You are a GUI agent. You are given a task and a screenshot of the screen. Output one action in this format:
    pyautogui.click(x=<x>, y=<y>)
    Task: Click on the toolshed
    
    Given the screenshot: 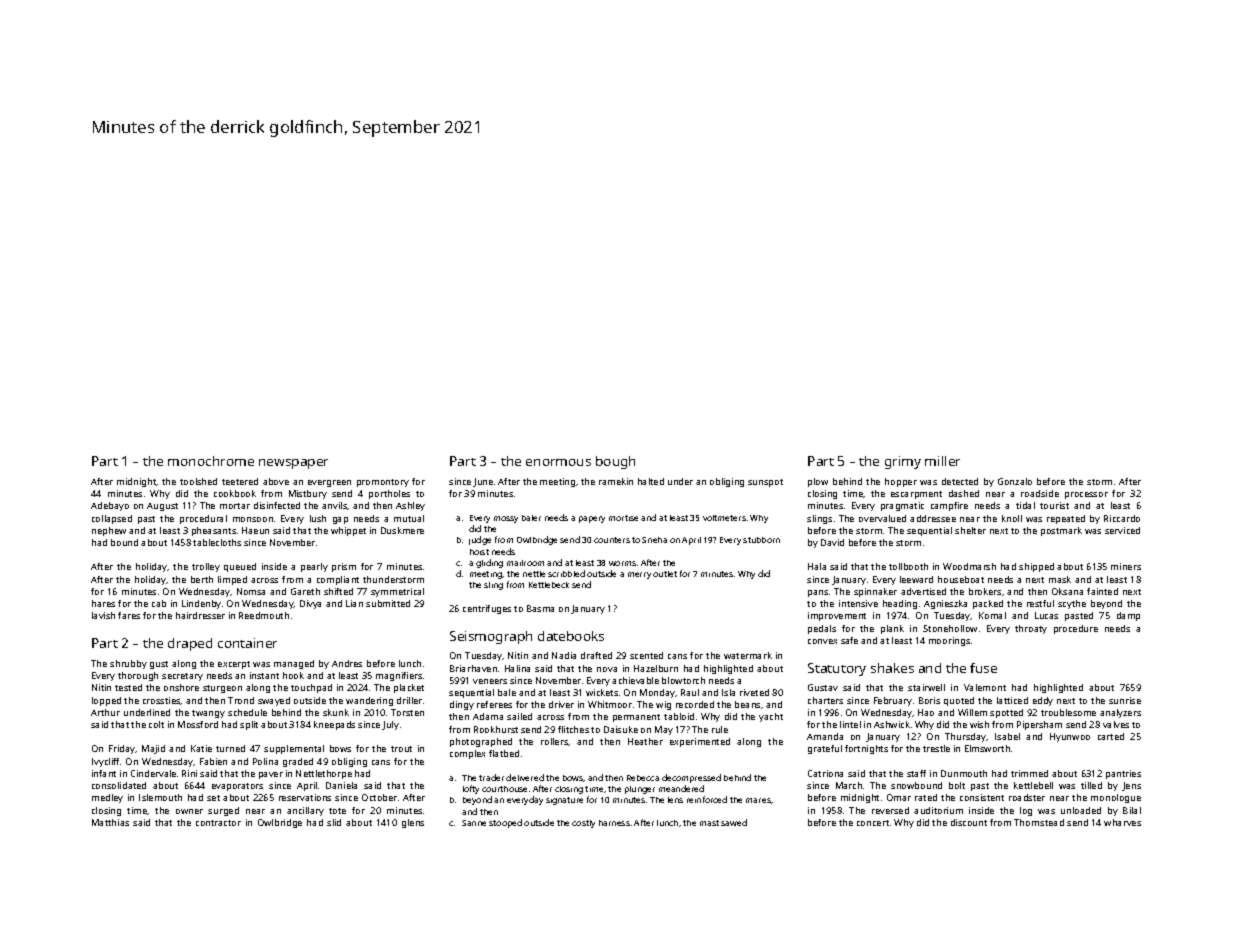 What is the action you would take?
    pyautogui.click(x=198, y=481)
